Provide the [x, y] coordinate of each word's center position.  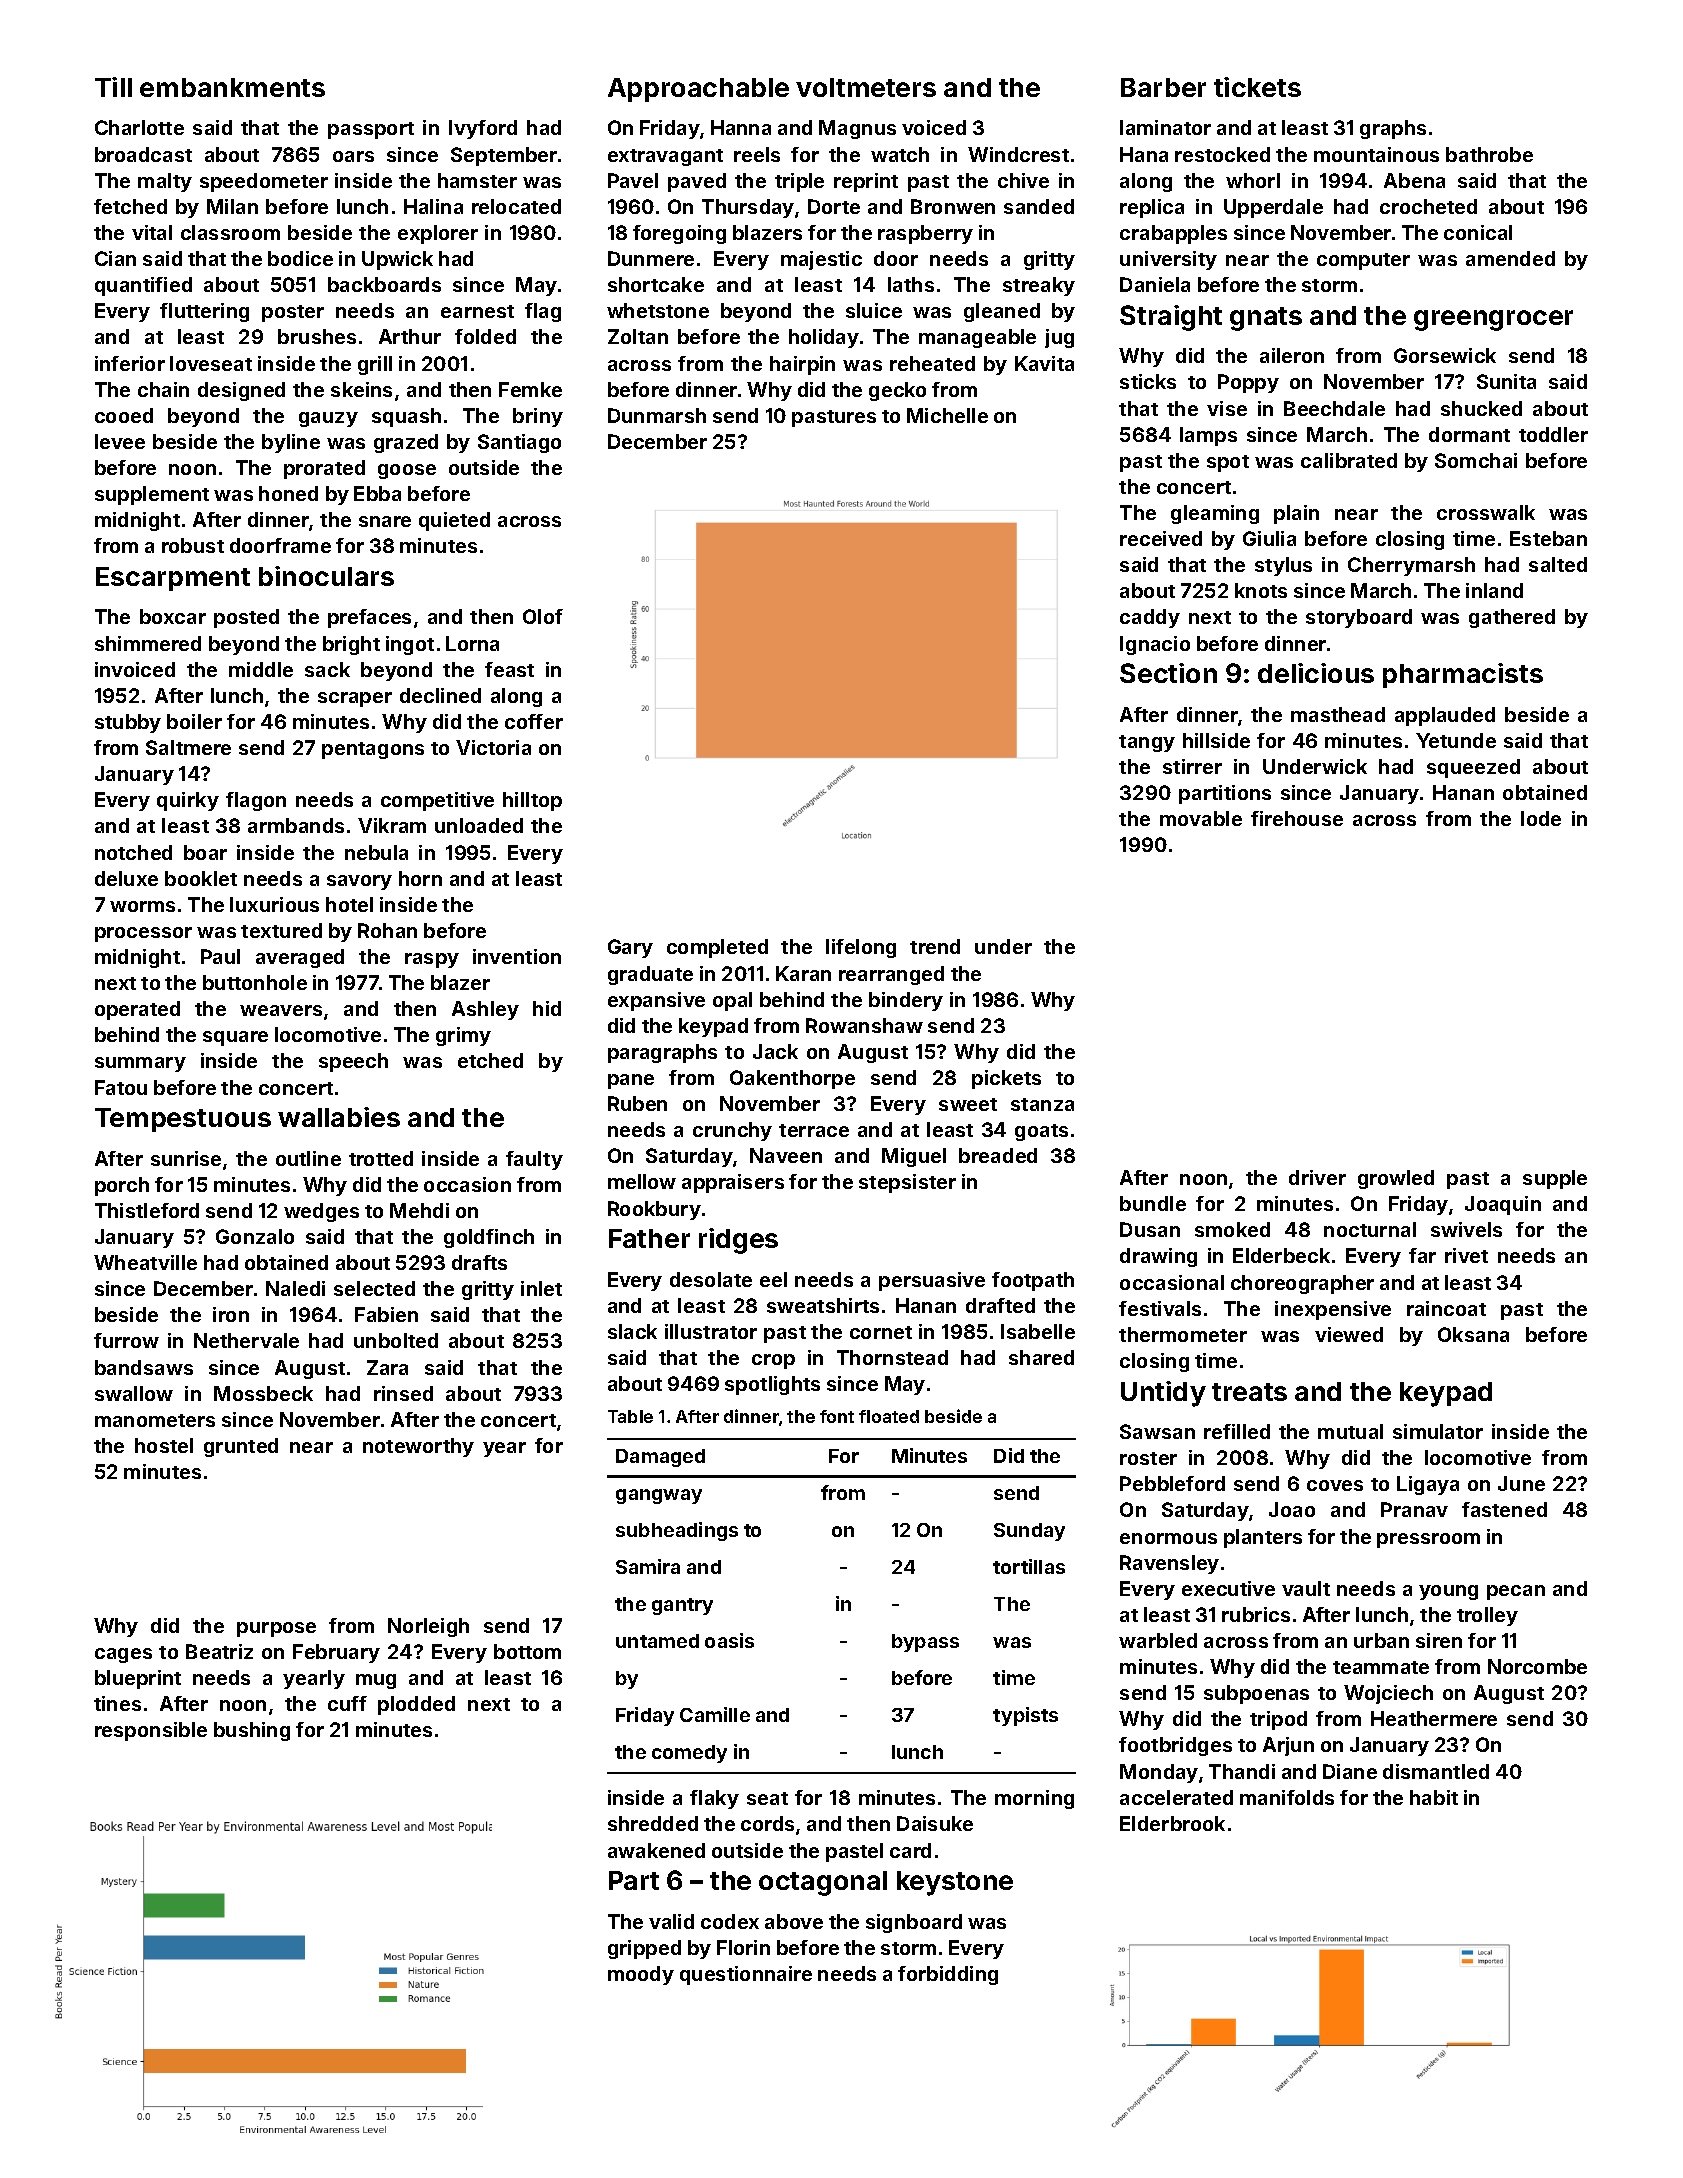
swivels [1466, 1229]
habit [1434, 1797]
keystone [955, 1883]
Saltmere [188, 747]
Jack [775, 1051]
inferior [130, 363]
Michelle [947, 415]
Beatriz [219, 1651]
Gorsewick [1445, 355]
